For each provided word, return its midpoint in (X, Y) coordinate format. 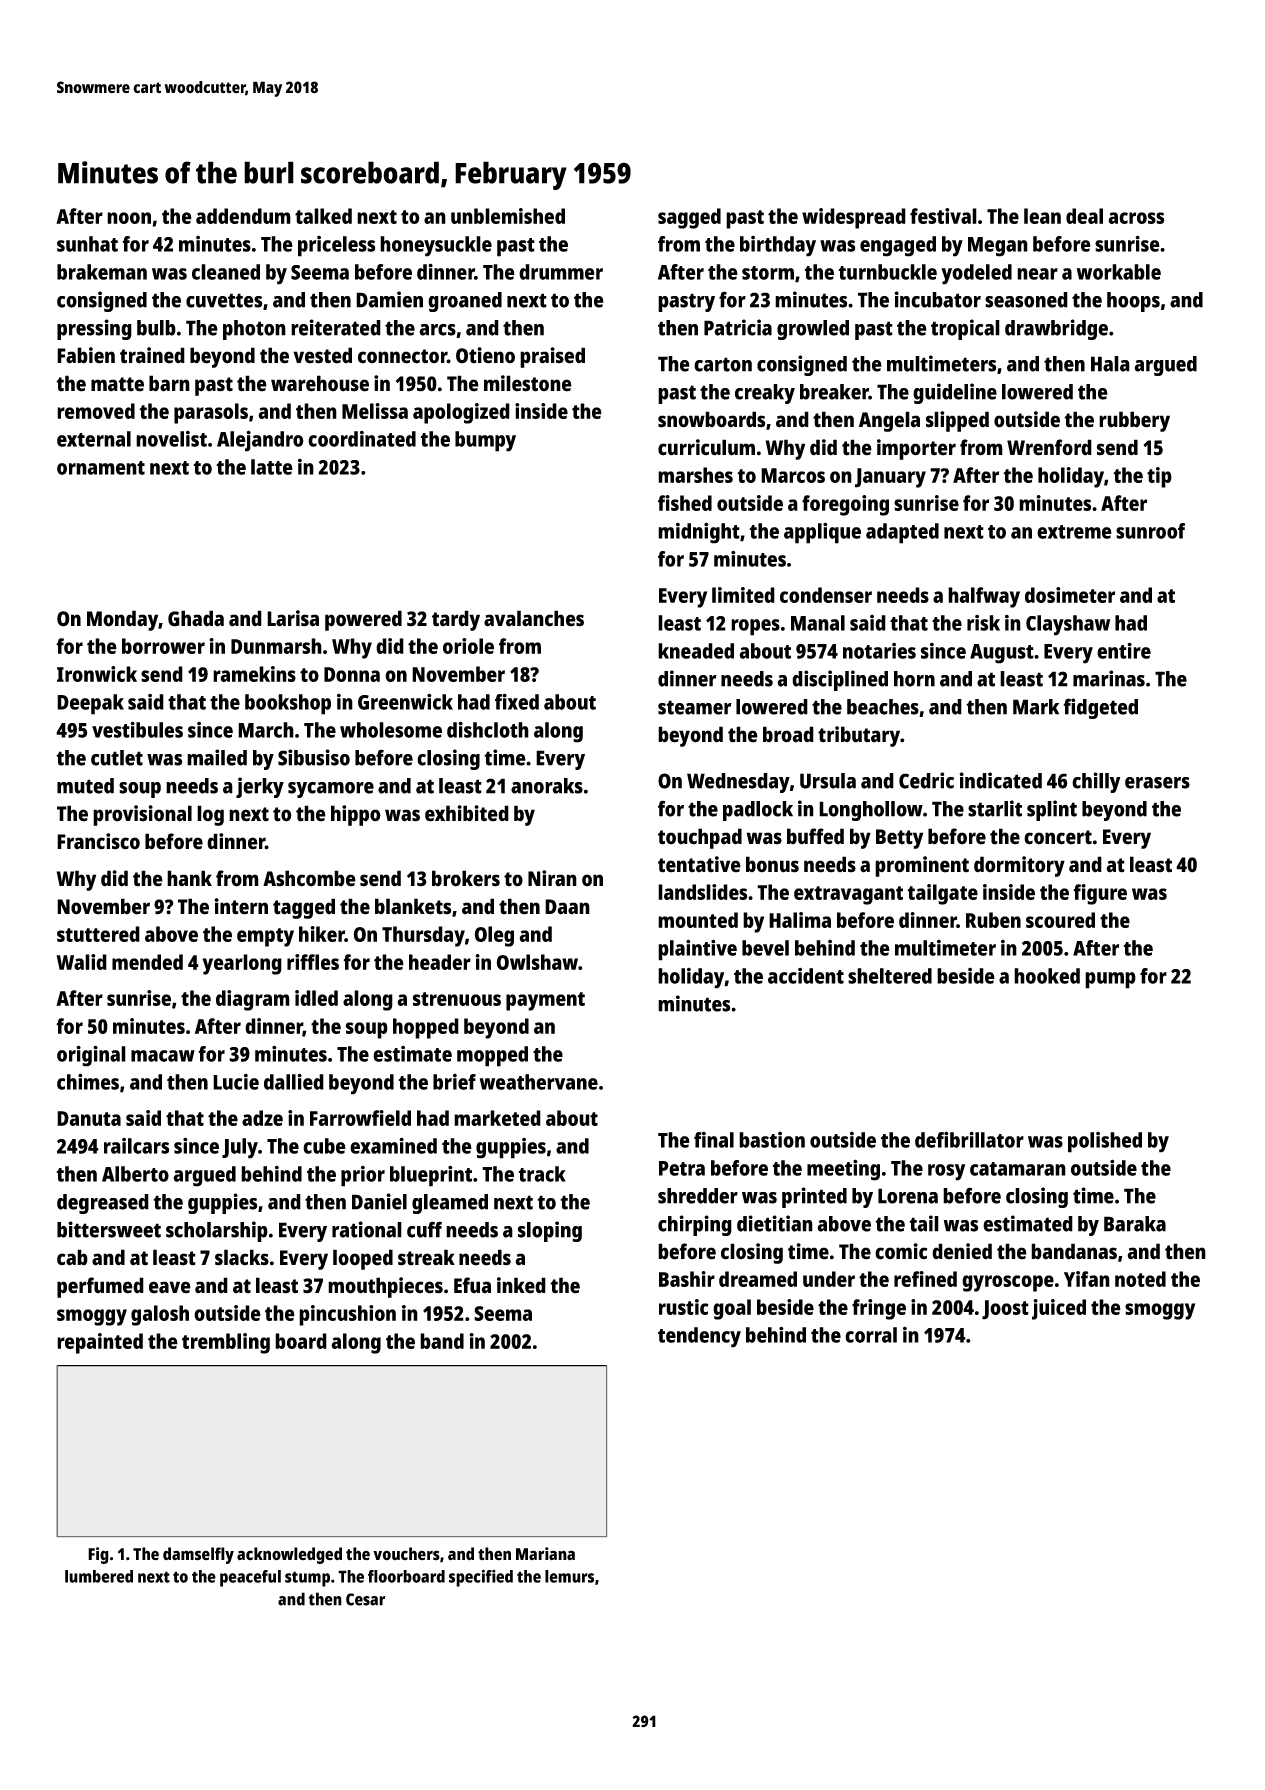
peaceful (250, 1578)
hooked (1047, 976)
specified (481, 1578)
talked (323, 216)
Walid (81, 962)
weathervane (539, 1082)
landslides (702, 892)
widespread (854, 218)
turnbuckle (887, 272)
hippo (356, 815)
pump (1110, 980)
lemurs (569, 1576)
